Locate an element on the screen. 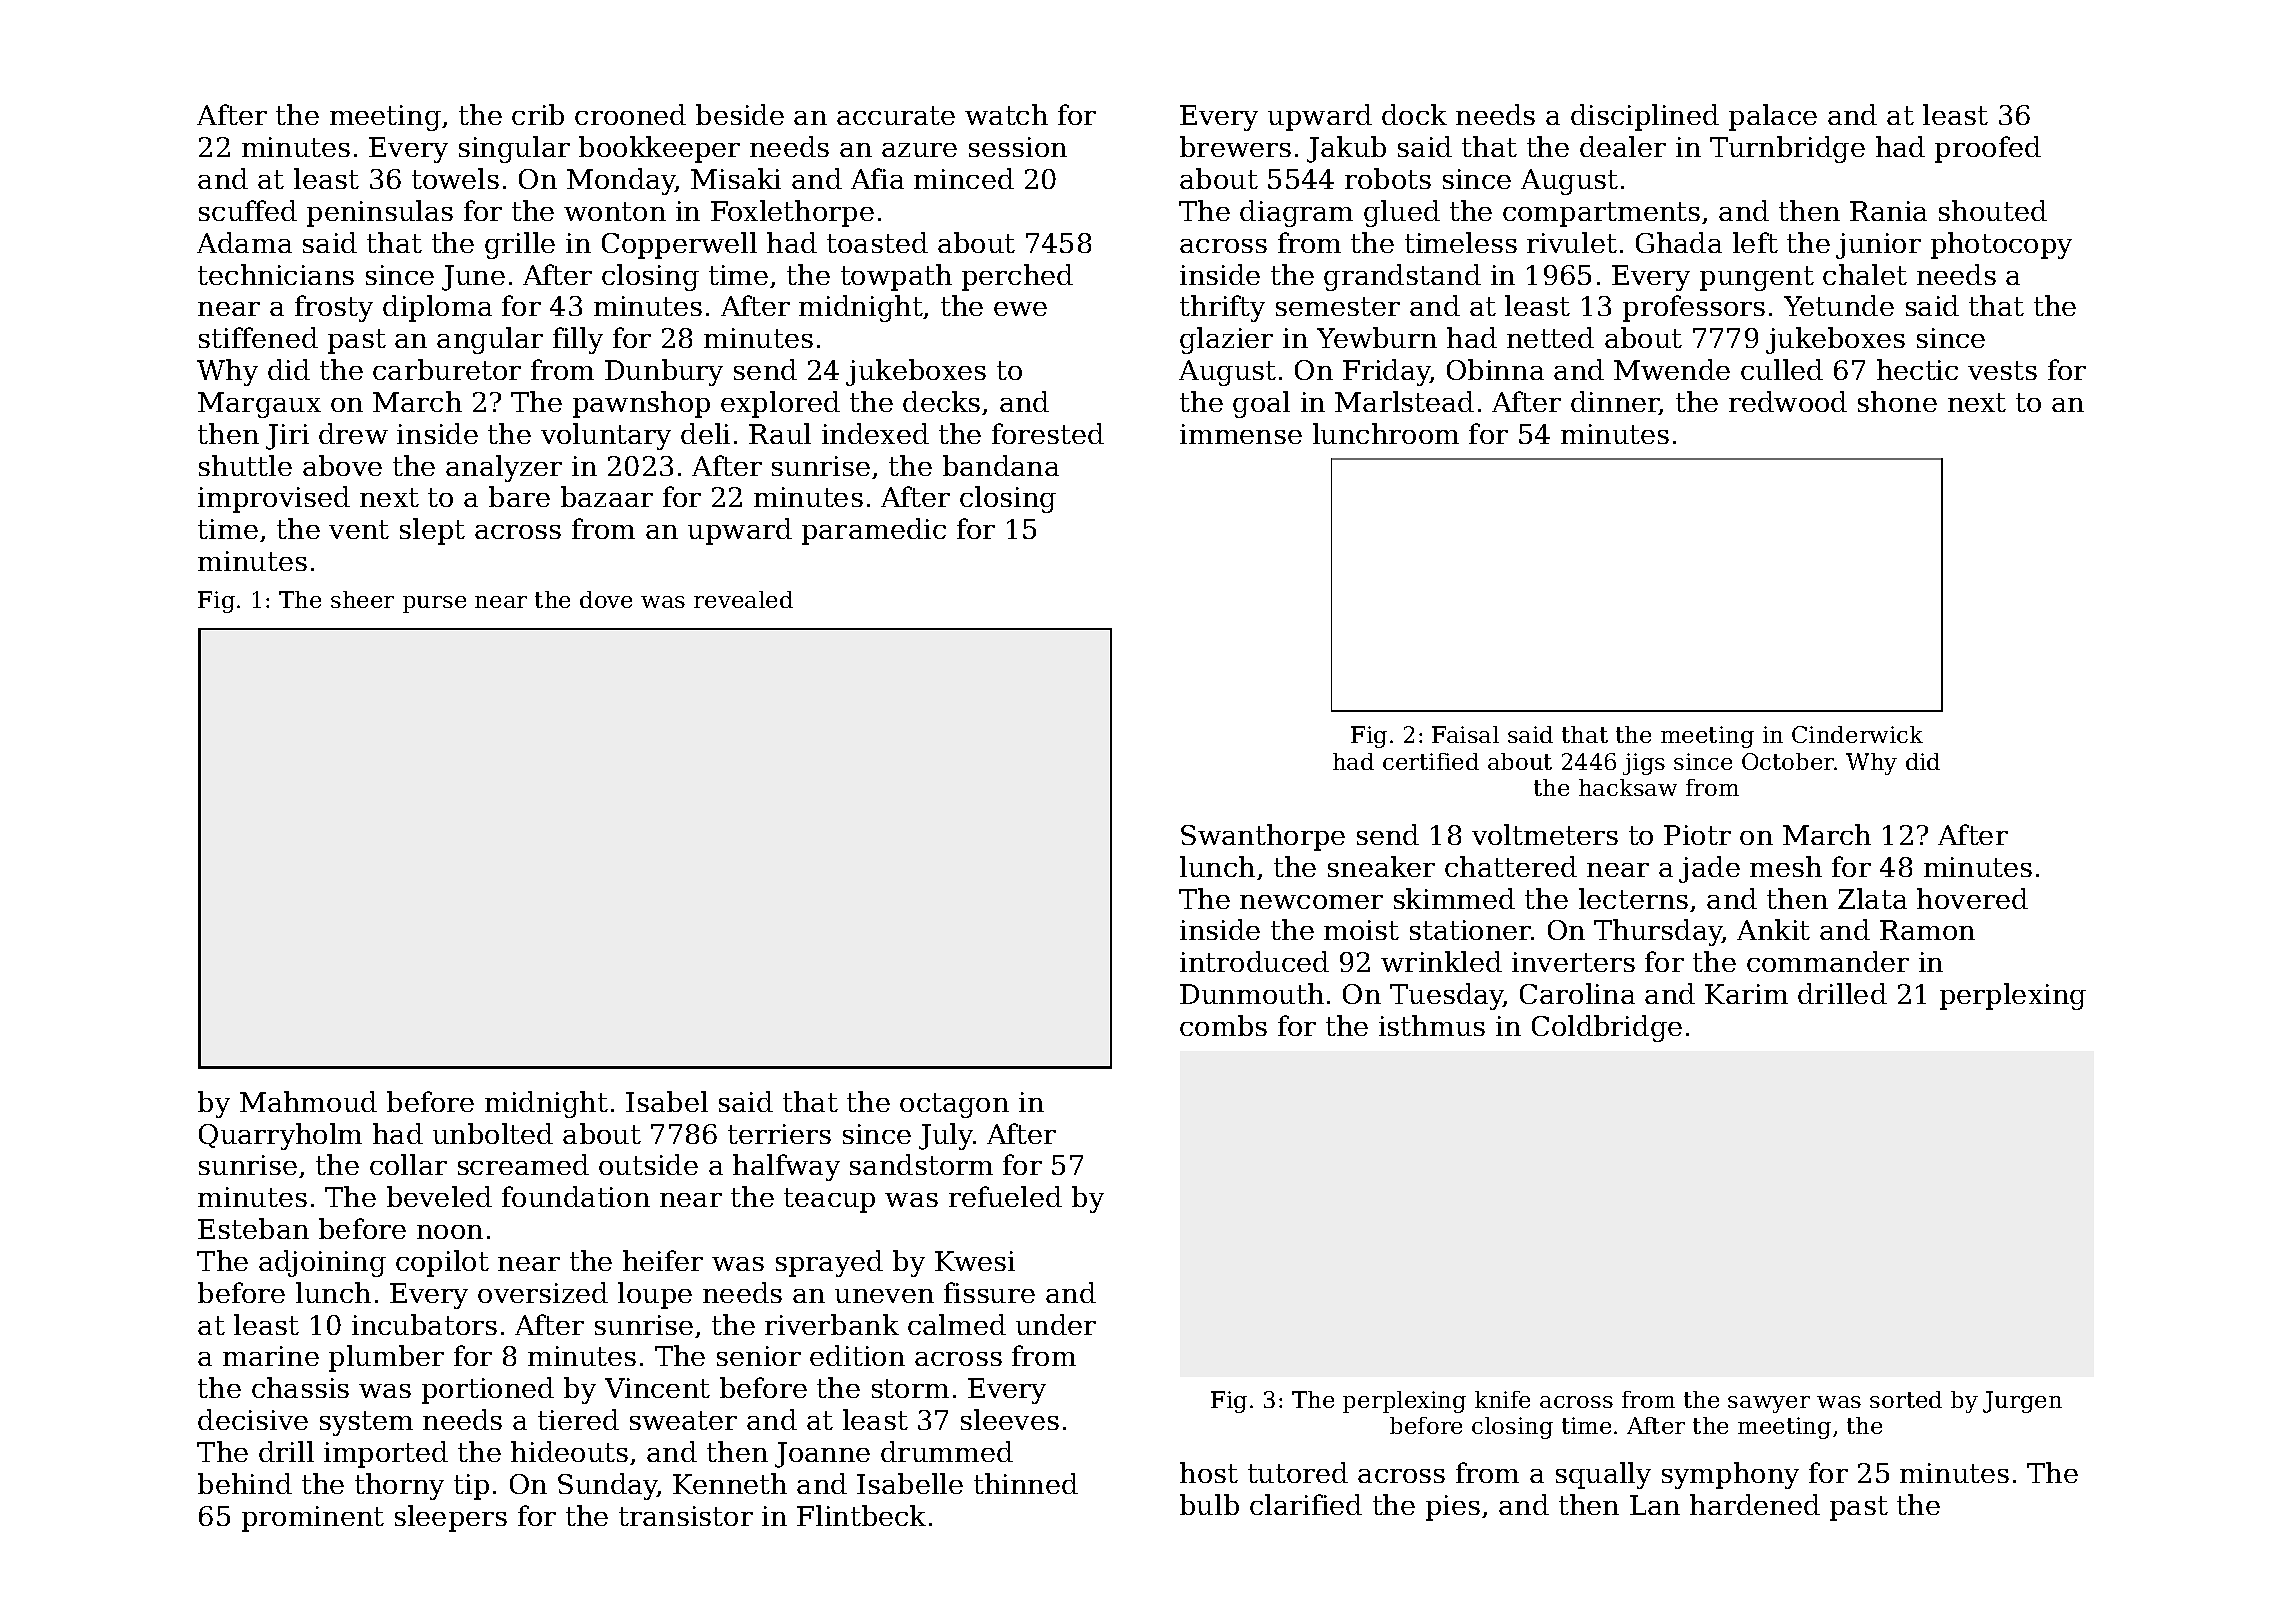  under is located at coordinates (1056, 1324).
